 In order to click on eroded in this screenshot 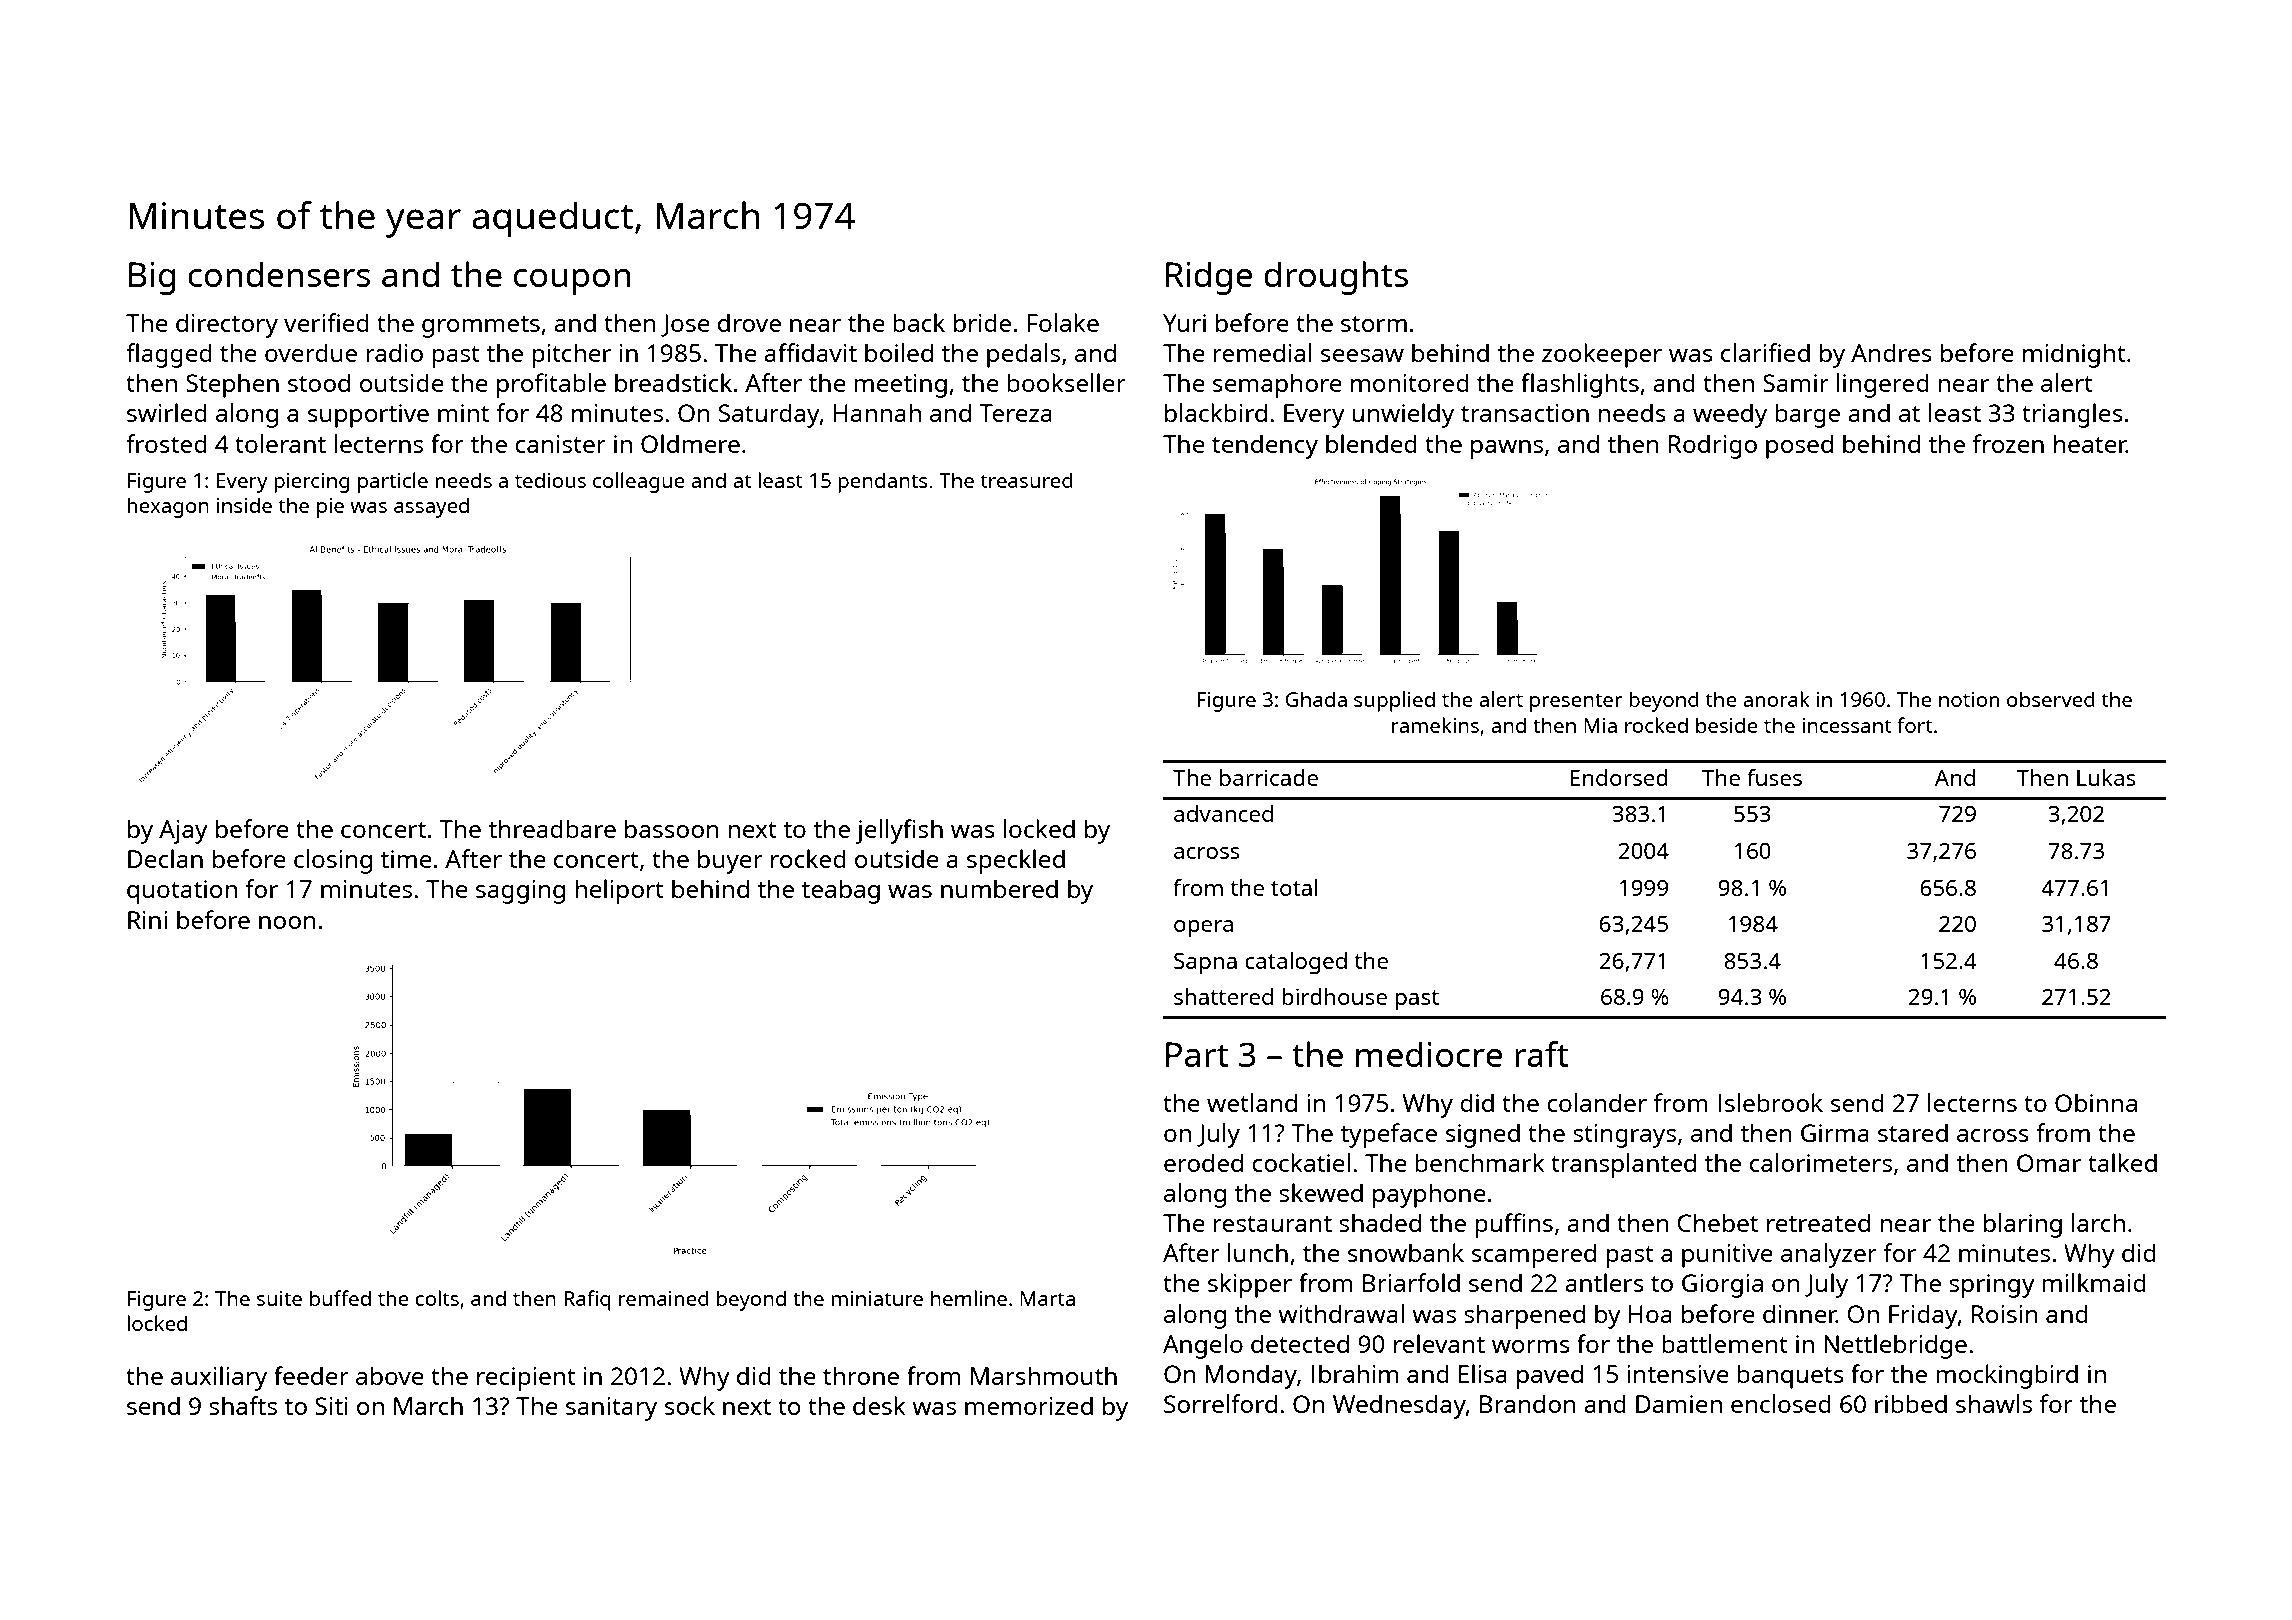, I will do `click(1203, 1162)`.
